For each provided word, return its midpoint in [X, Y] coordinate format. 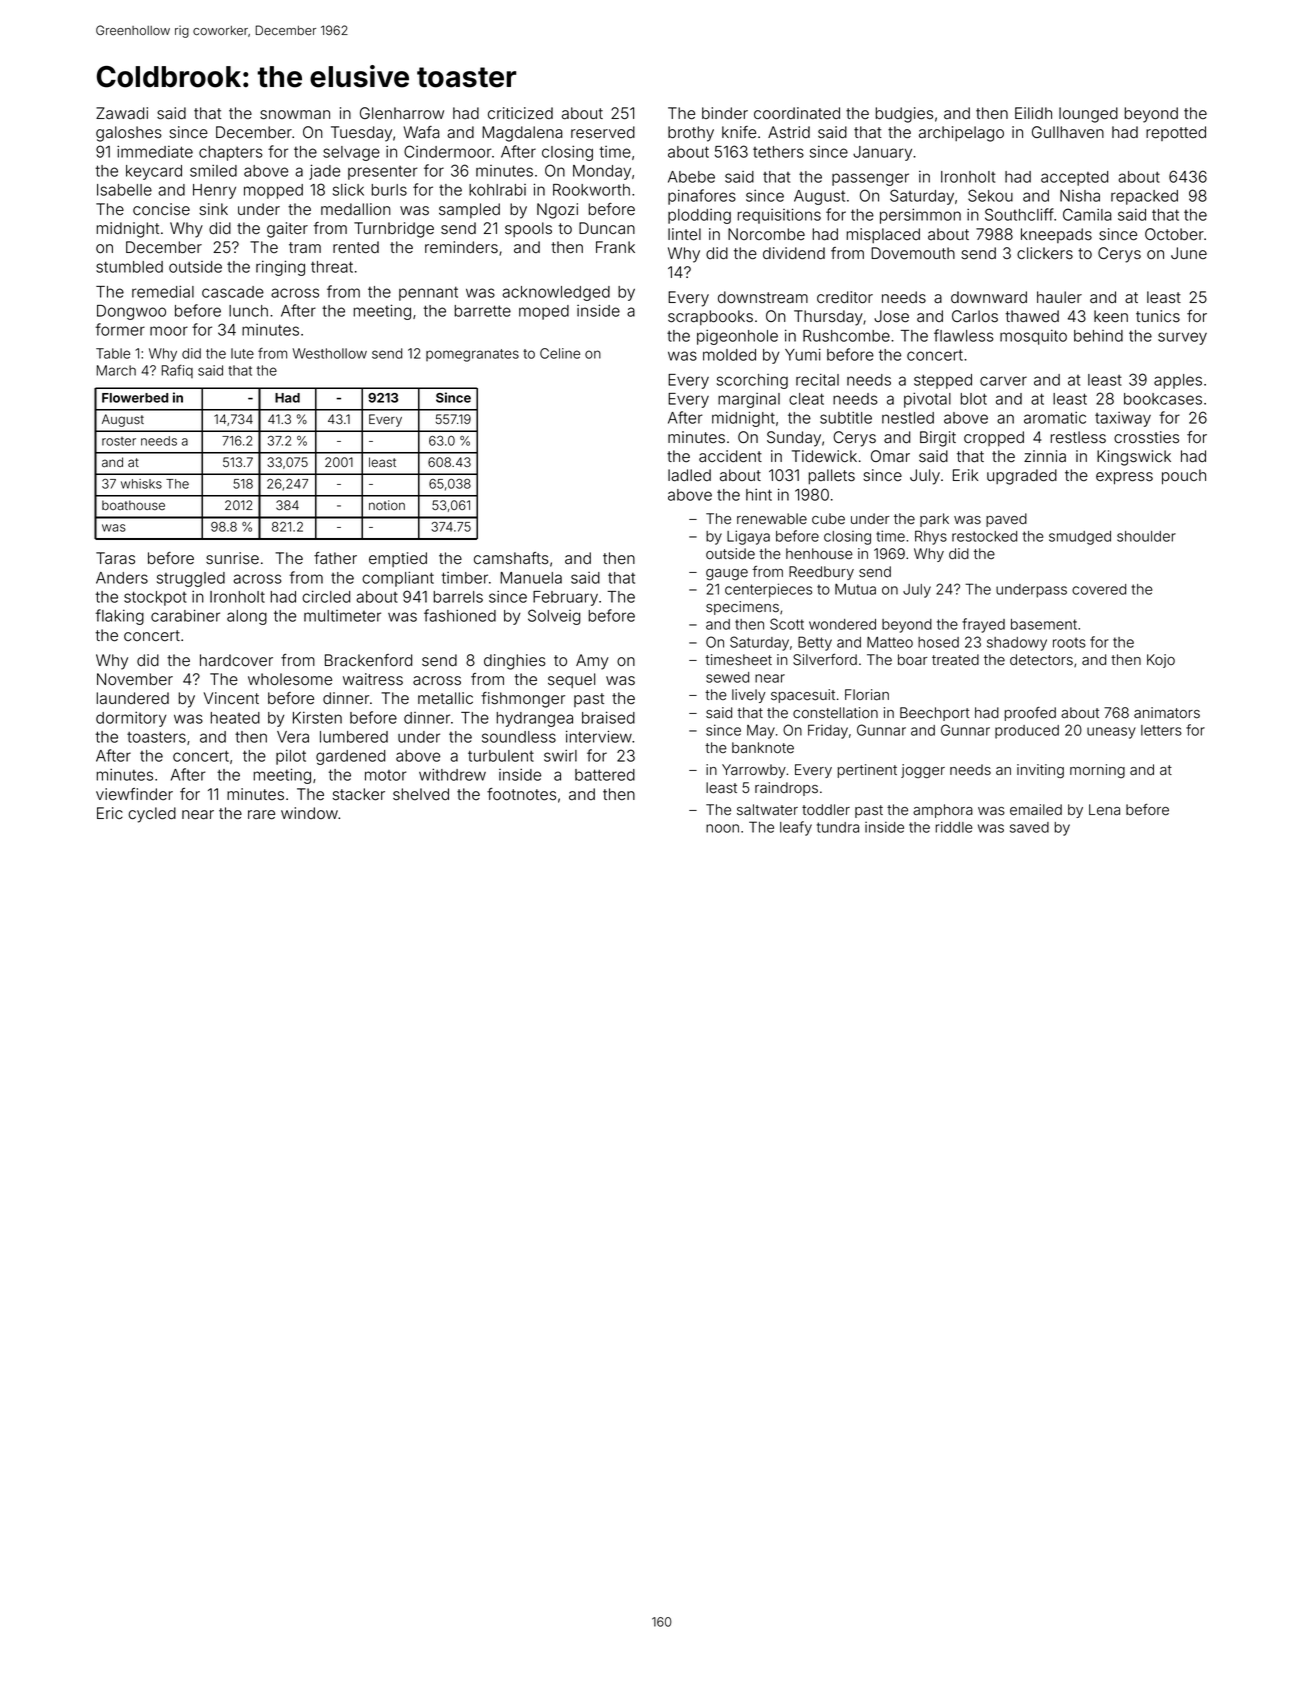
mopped [273, 191]
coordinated [797, 113]
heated [235, 718]
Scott [787, 624]
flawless [964, 335]
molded [729, 355]
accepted [1074, 178]
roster [119, 441]
